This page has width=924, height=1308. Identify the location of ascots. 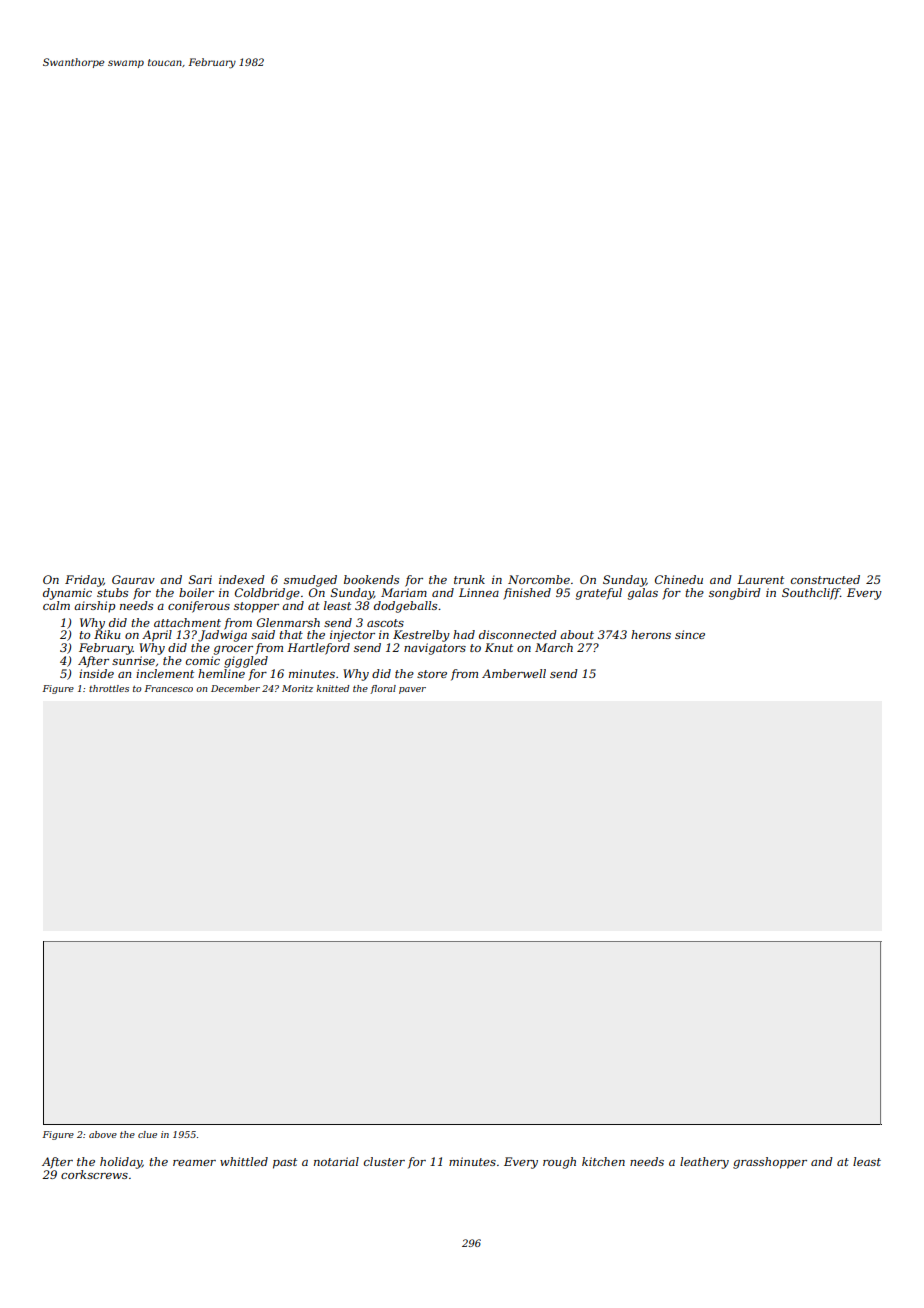
(385, 623).
